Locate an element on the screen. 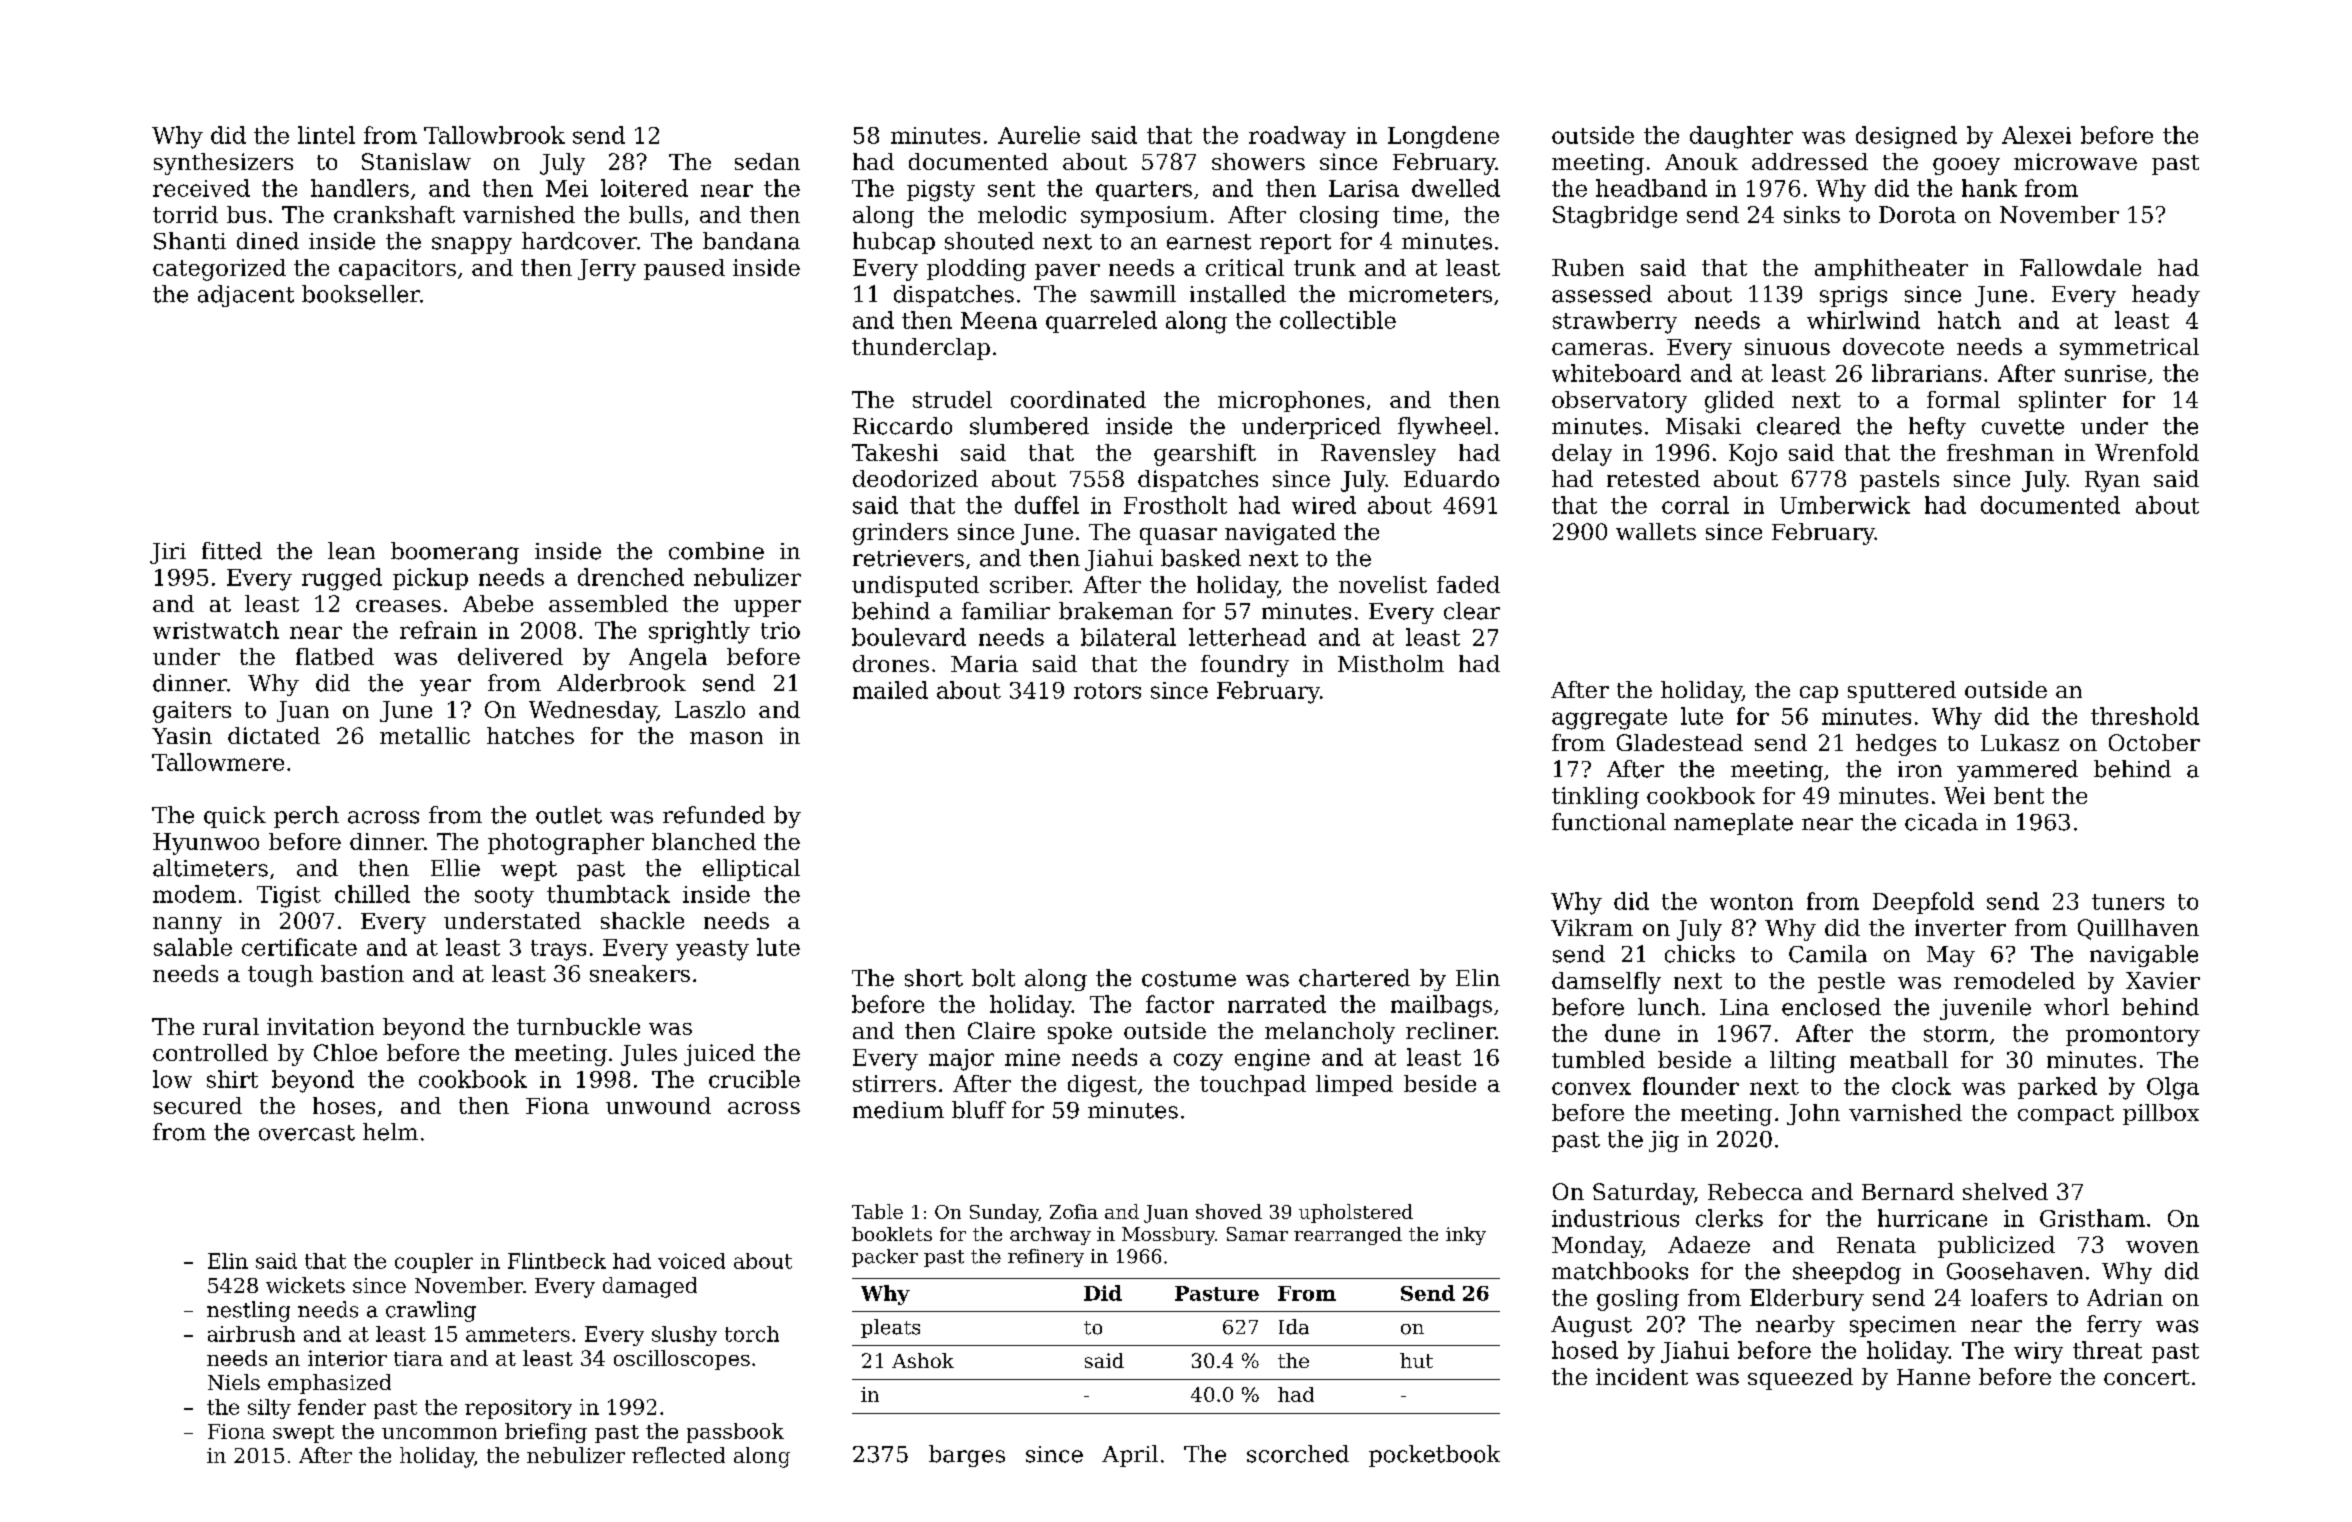 The width and height of the screenshot is (2352, 1522). major is located at coordinates (961, 1060).
